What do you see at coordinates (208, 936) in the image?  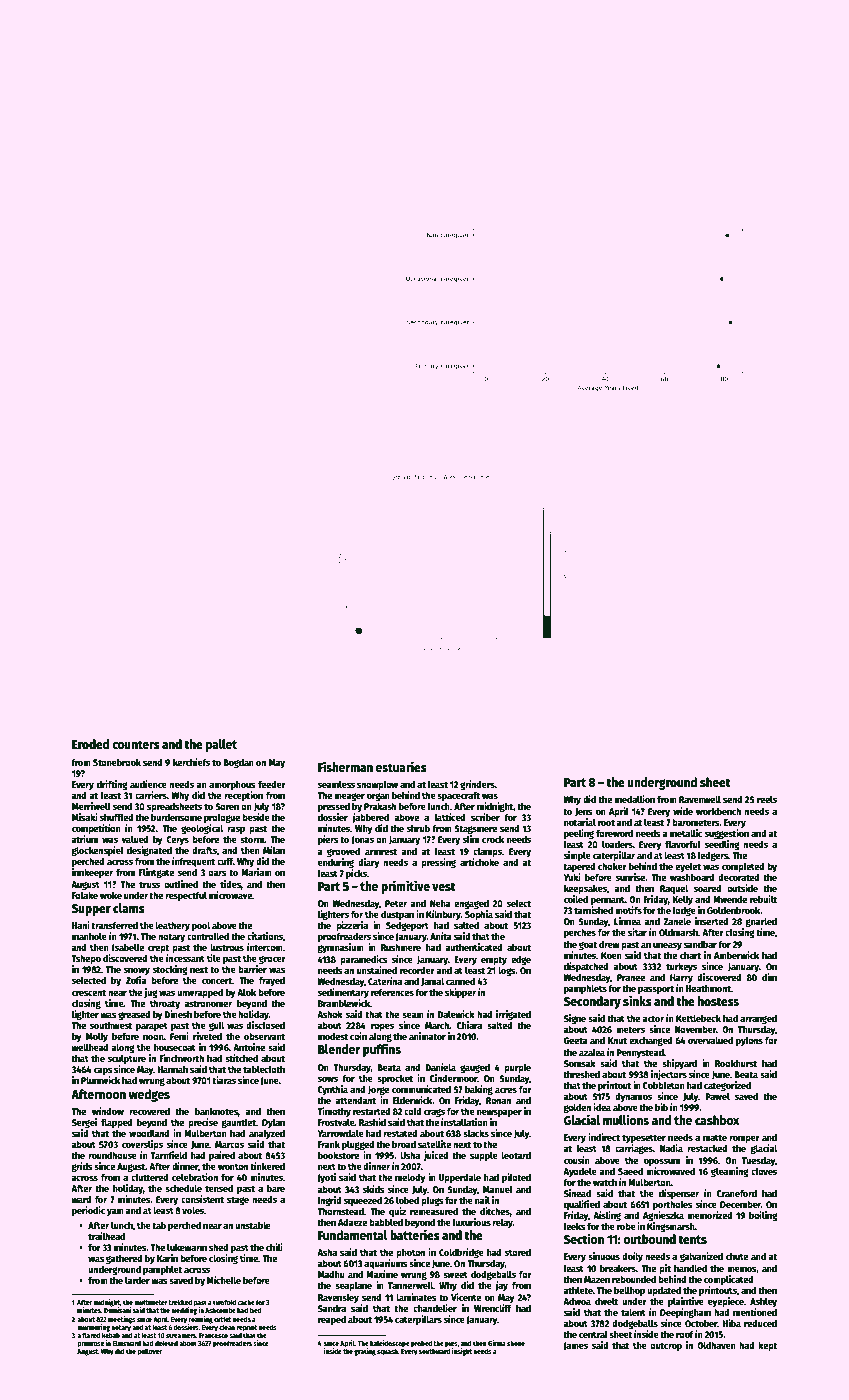 I see `controlled` at bounding box center [208, 936].
